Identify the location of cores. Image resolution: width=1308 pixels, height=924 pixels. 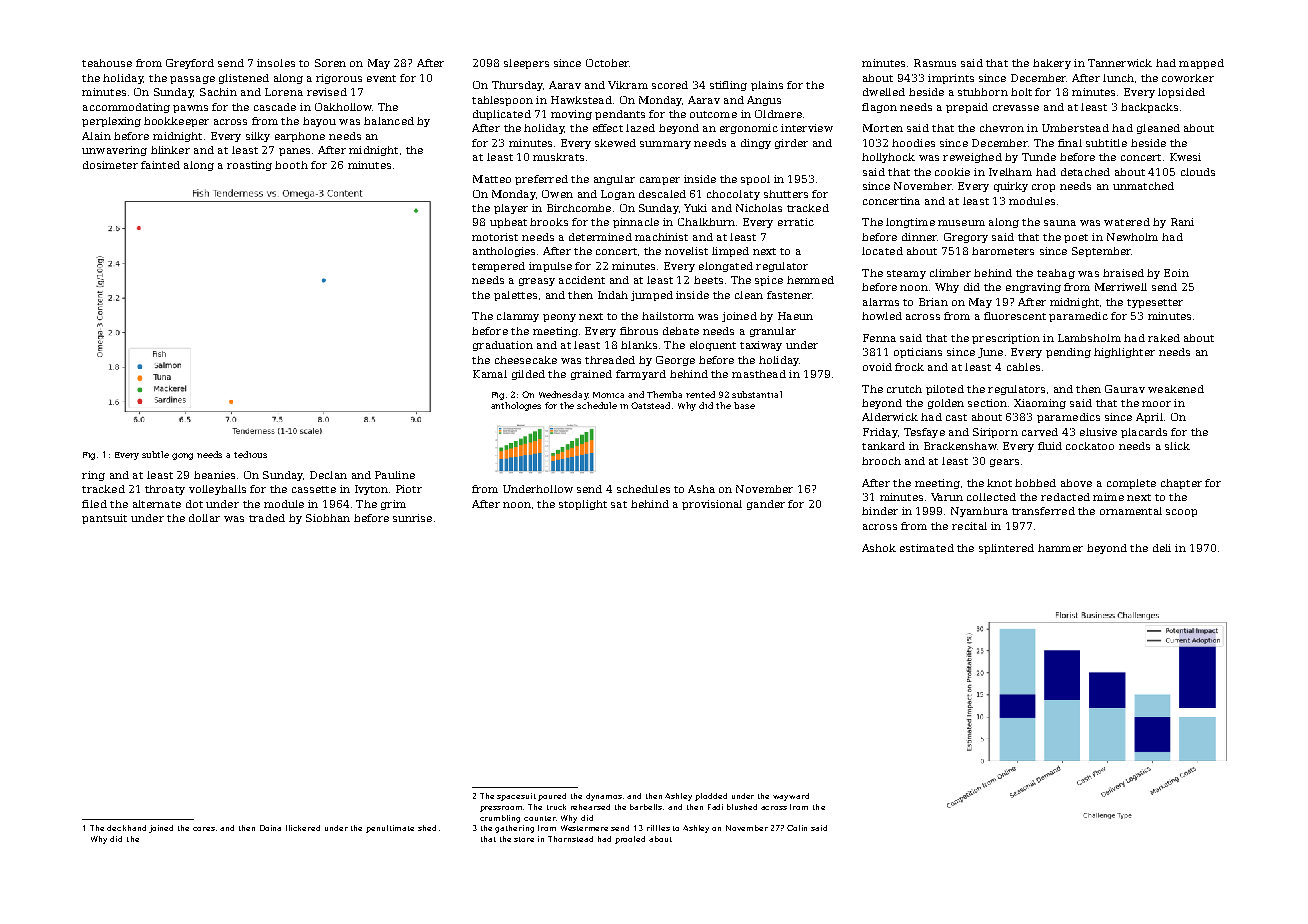
(204, 829).
